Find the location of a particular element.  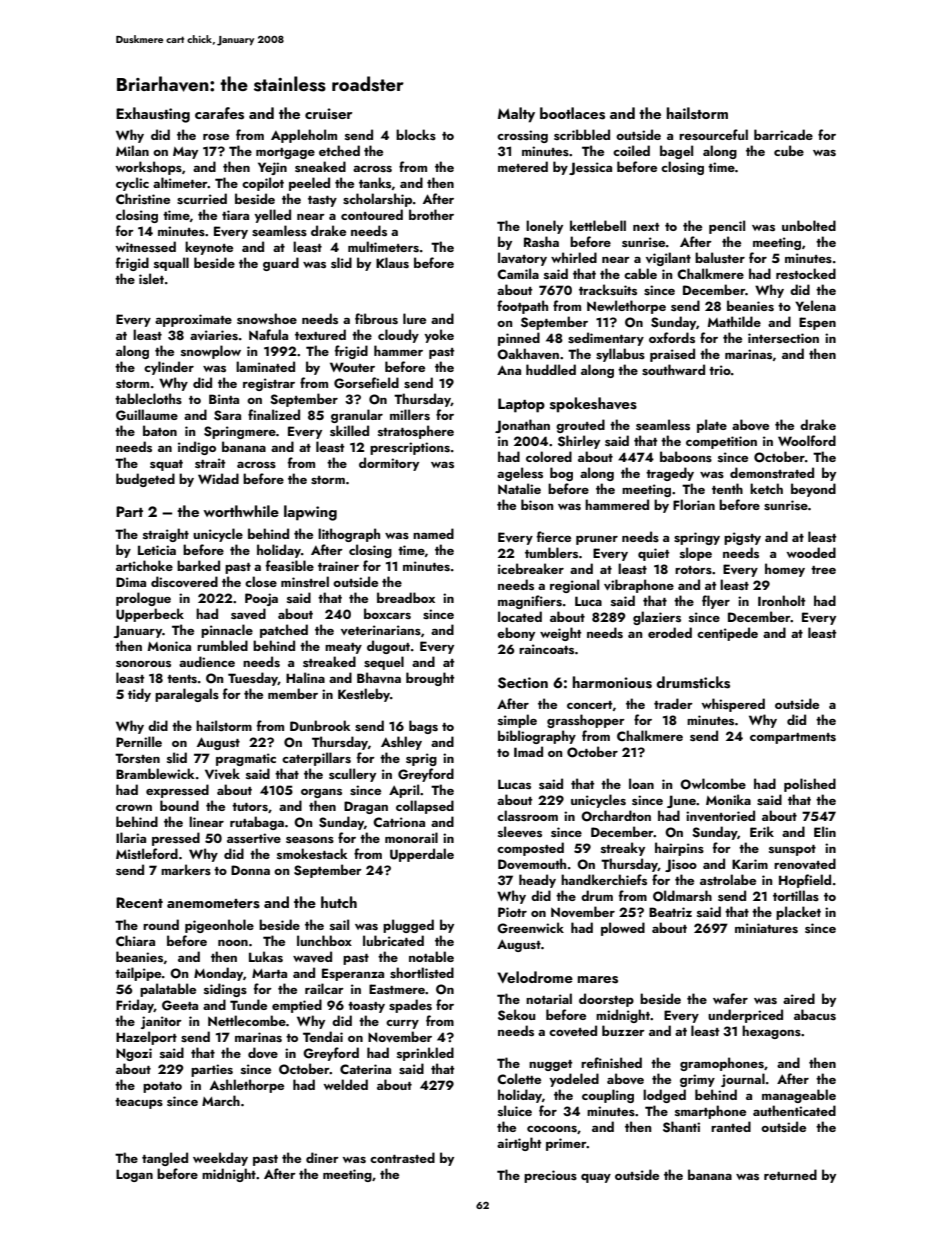

Mathilde is located at coordinates (734, 321).
